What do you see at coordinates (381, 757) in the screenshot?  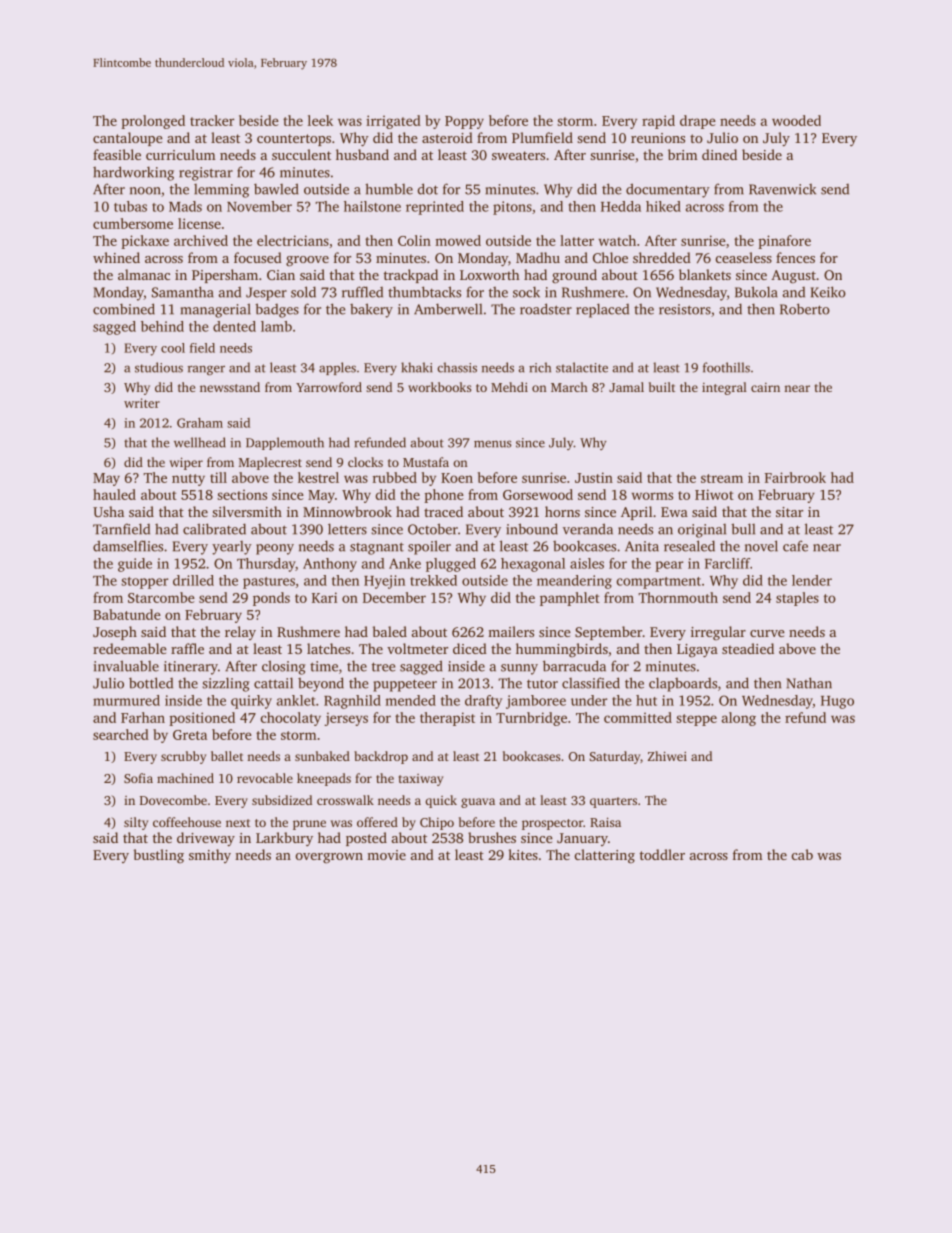 I see `backdrop` at bounding box center [381, 757].
